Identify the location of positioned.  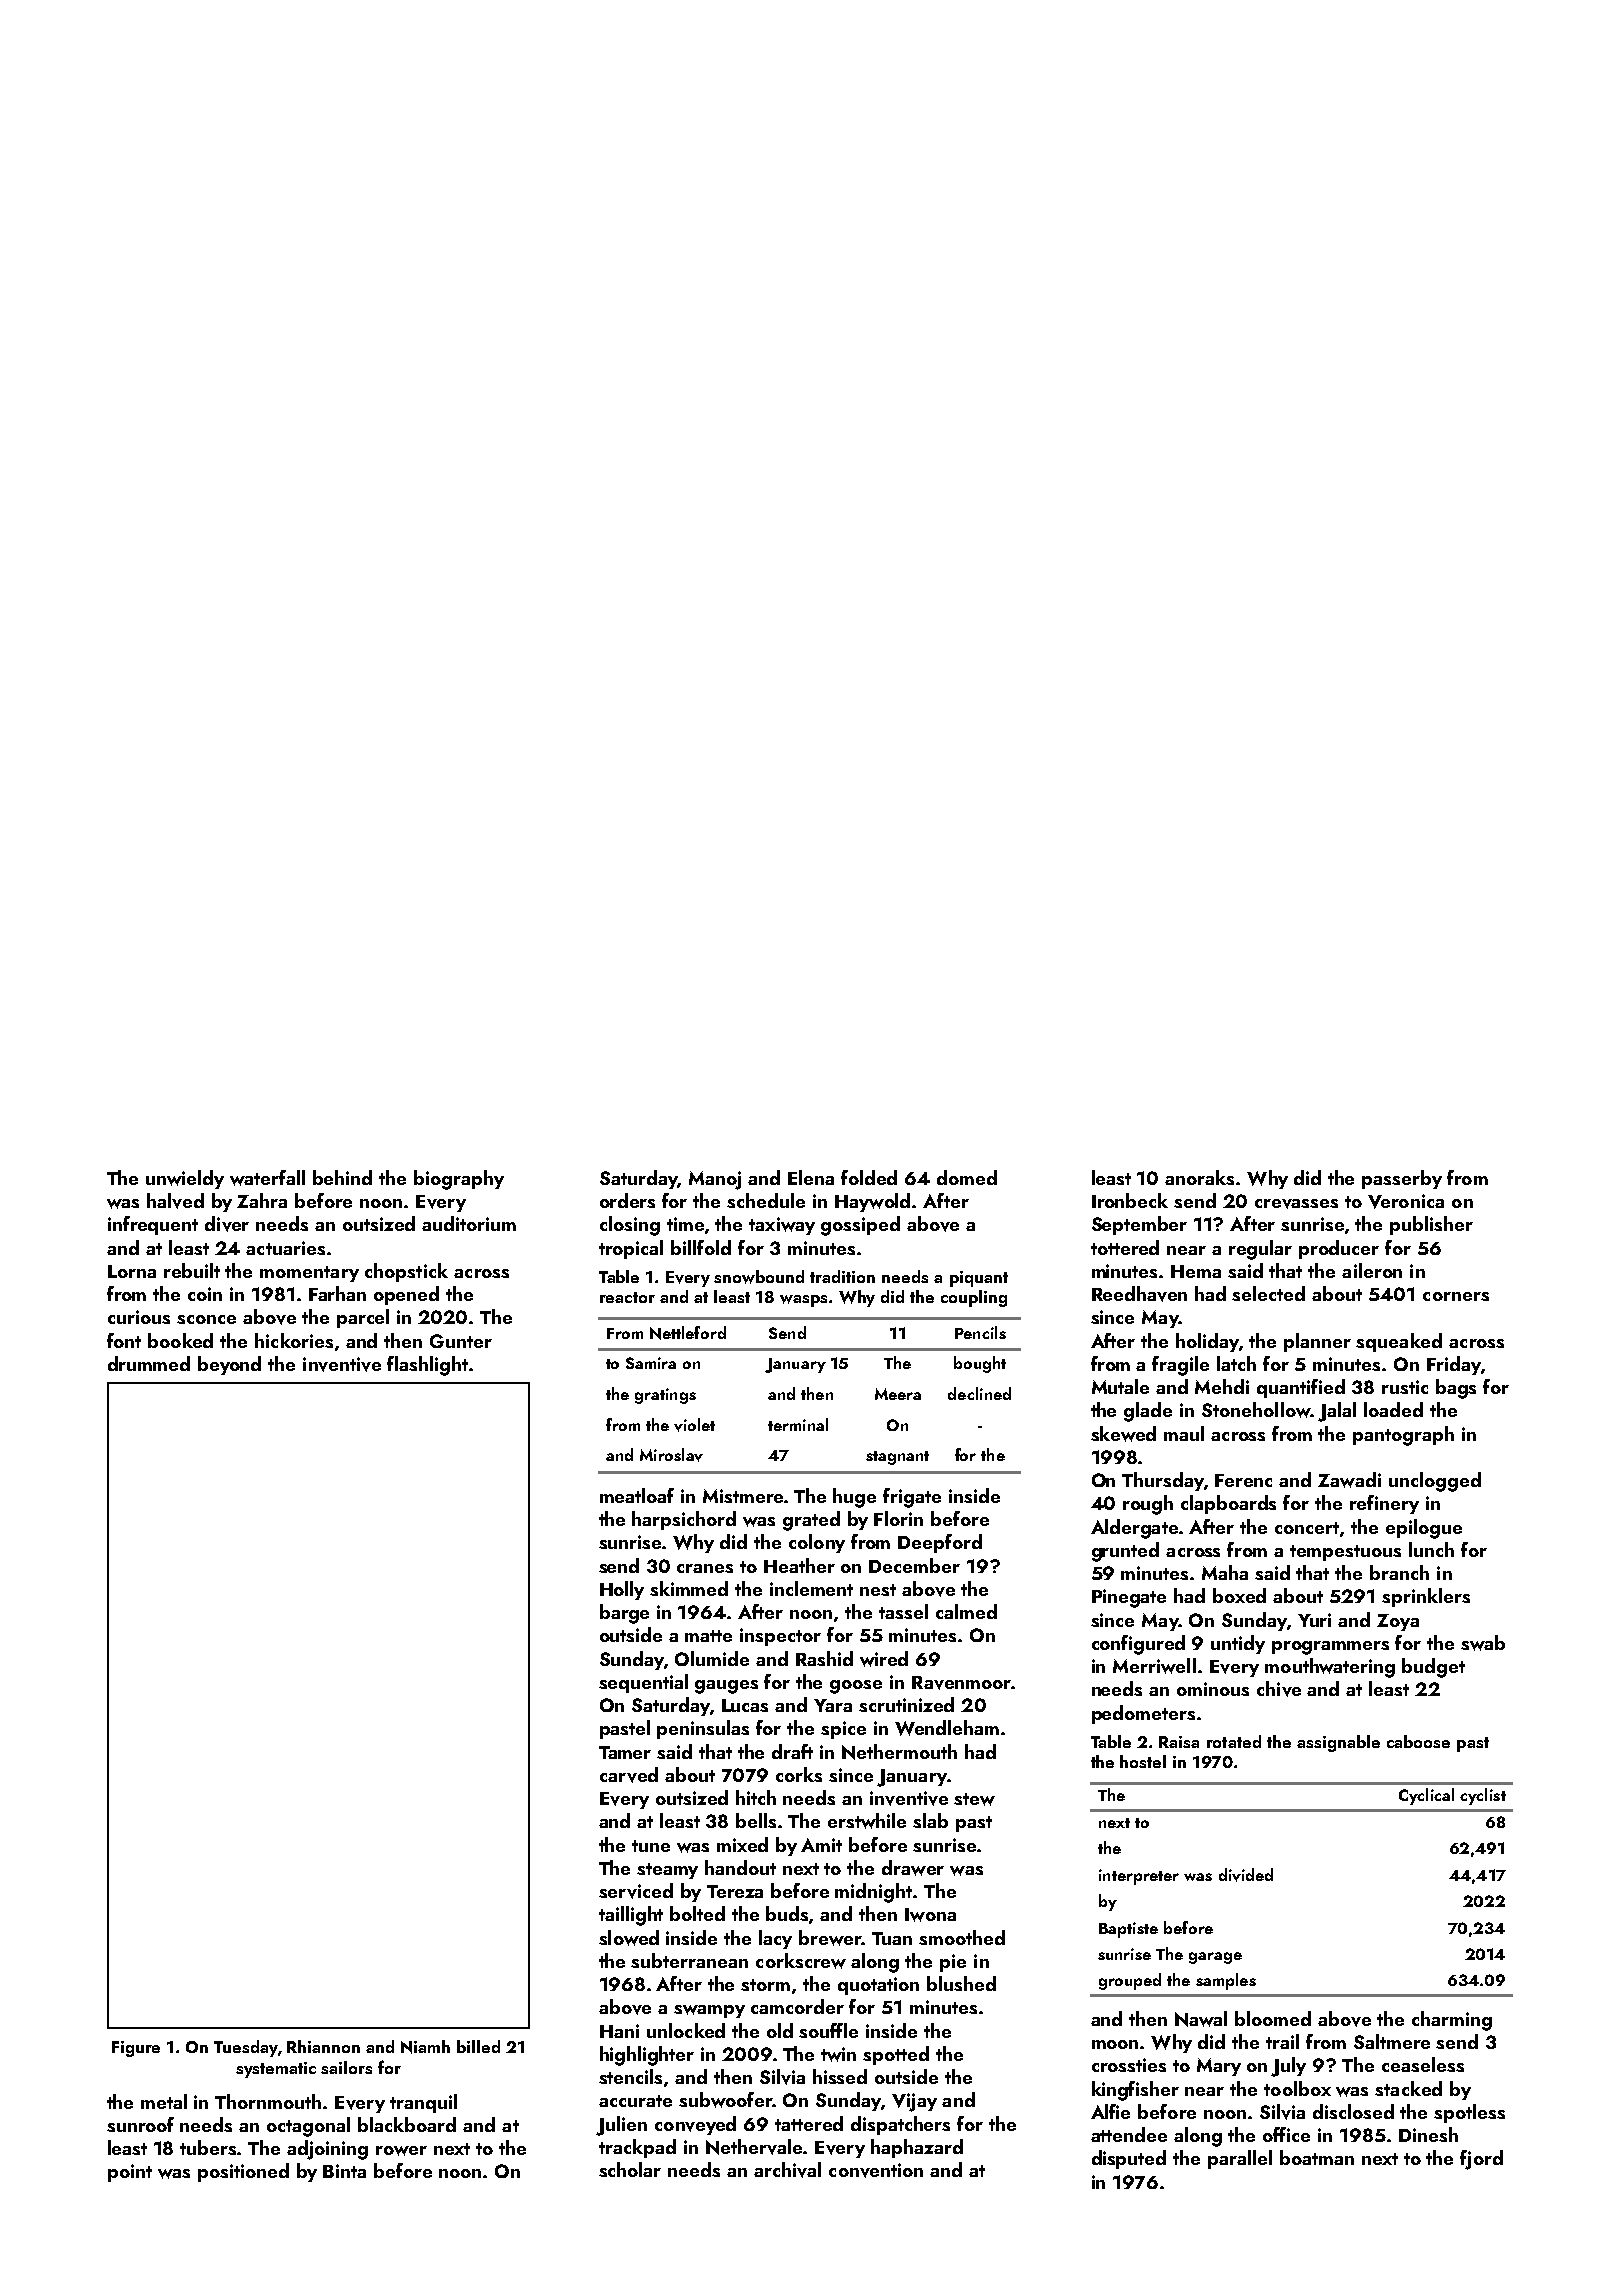
(243, 2172).
